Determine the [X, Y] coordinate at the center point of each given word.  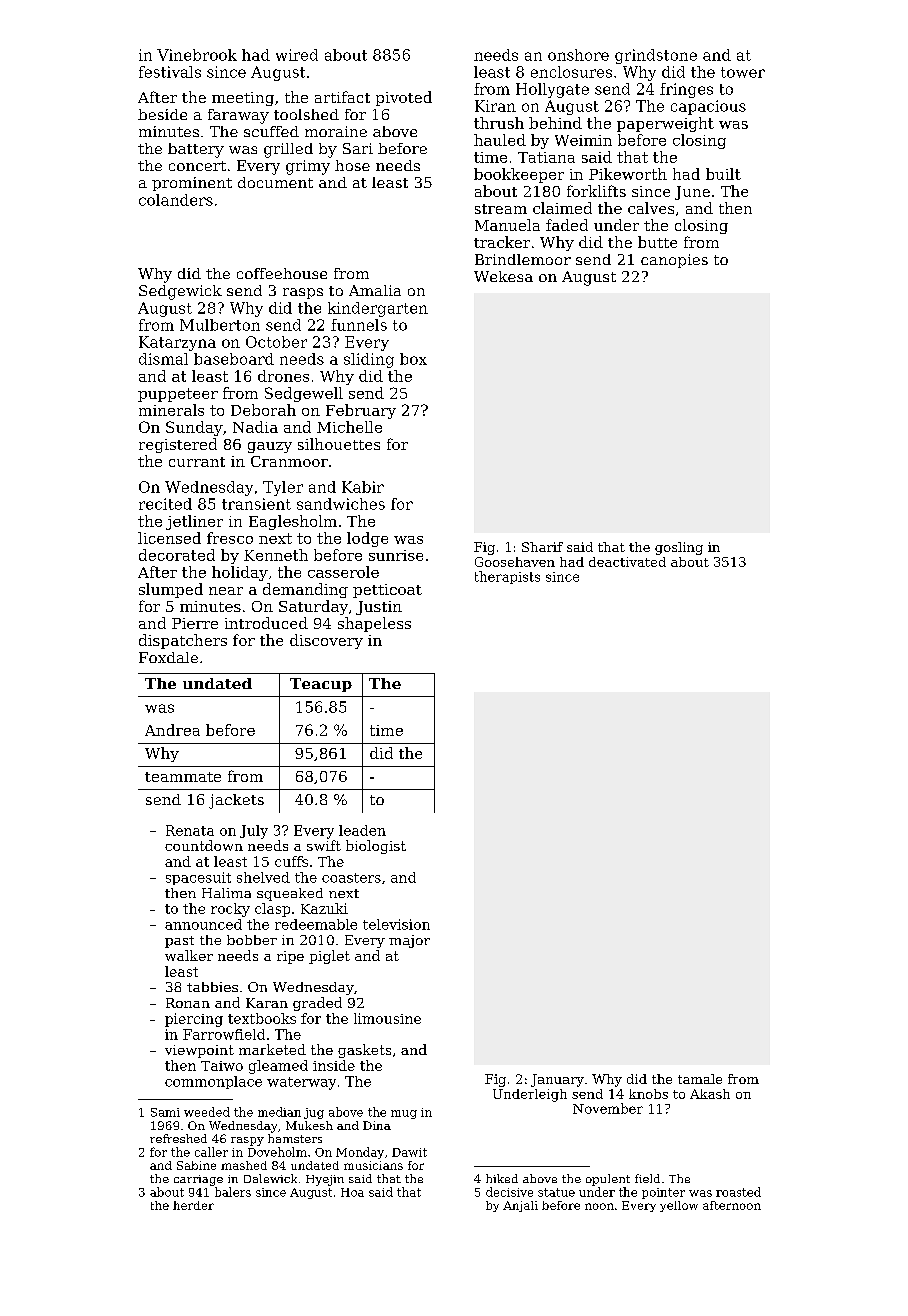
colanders [176, 200]
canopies [674, 261]
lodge [367, 539]
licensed [169, 538]
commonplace [213, 1082]
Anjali [520, 1206]
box [413, 359]
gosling [679, 548]
